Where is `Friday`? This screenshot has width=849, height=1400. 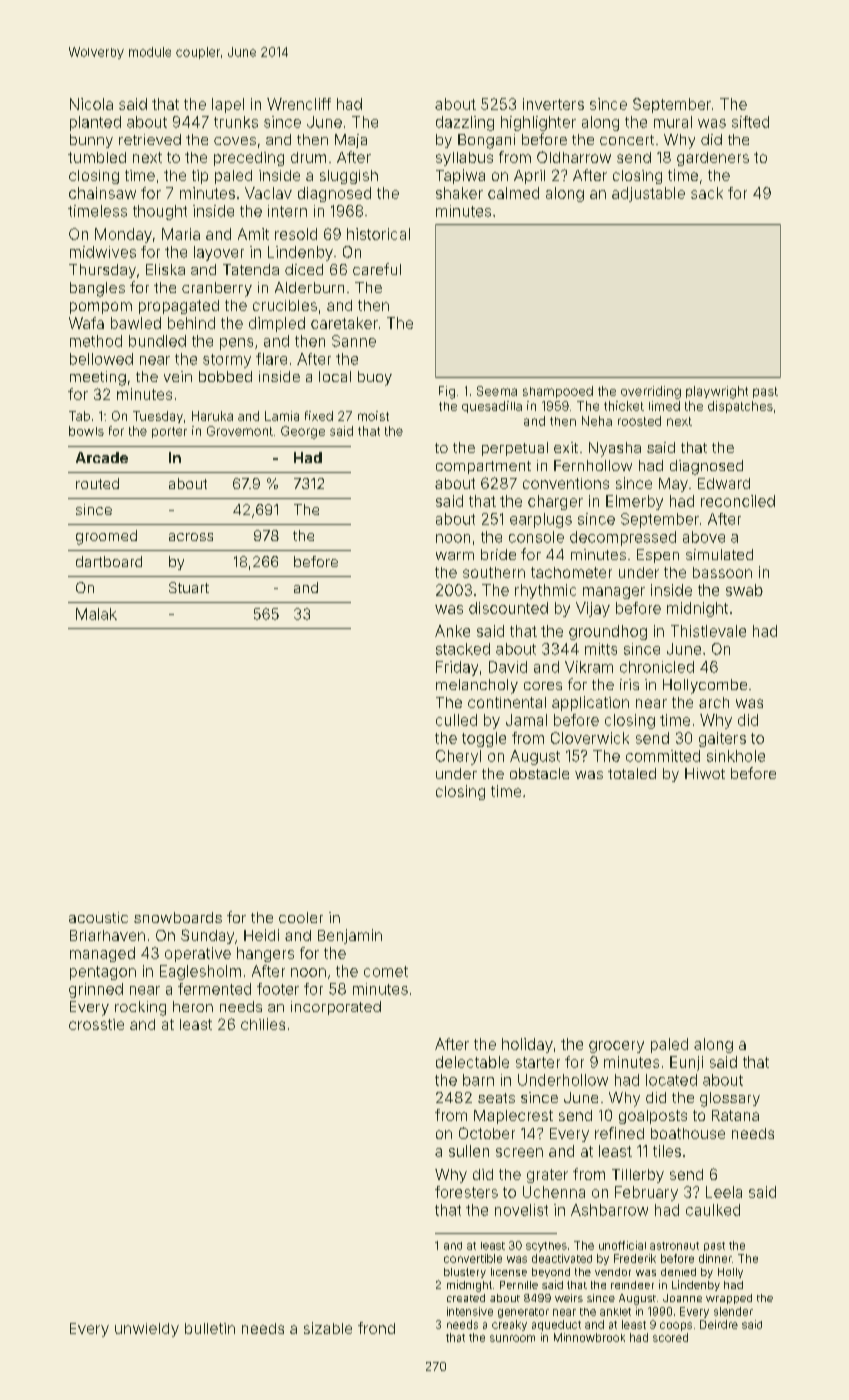 Friday is located at coordinates (457, 668).
